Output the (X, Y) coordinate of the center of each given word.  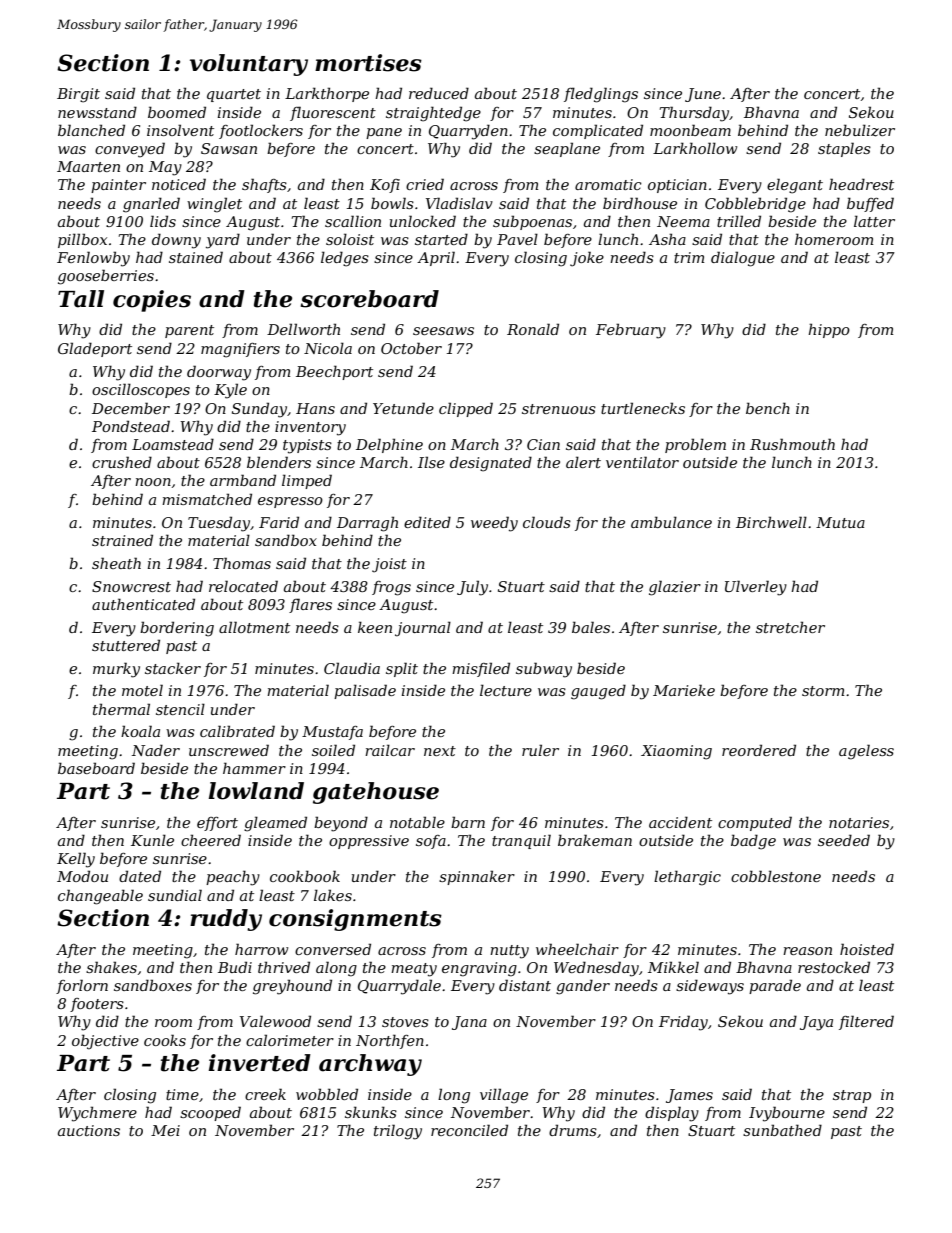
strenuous (559, 409)
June (703, 95)
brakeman (595, 840)
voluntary (249, 65)
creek (265, 1094)
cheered (211, 840)
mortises (368, 63)
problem (695, 445)
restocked (834, 967)
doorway (219, 373)
